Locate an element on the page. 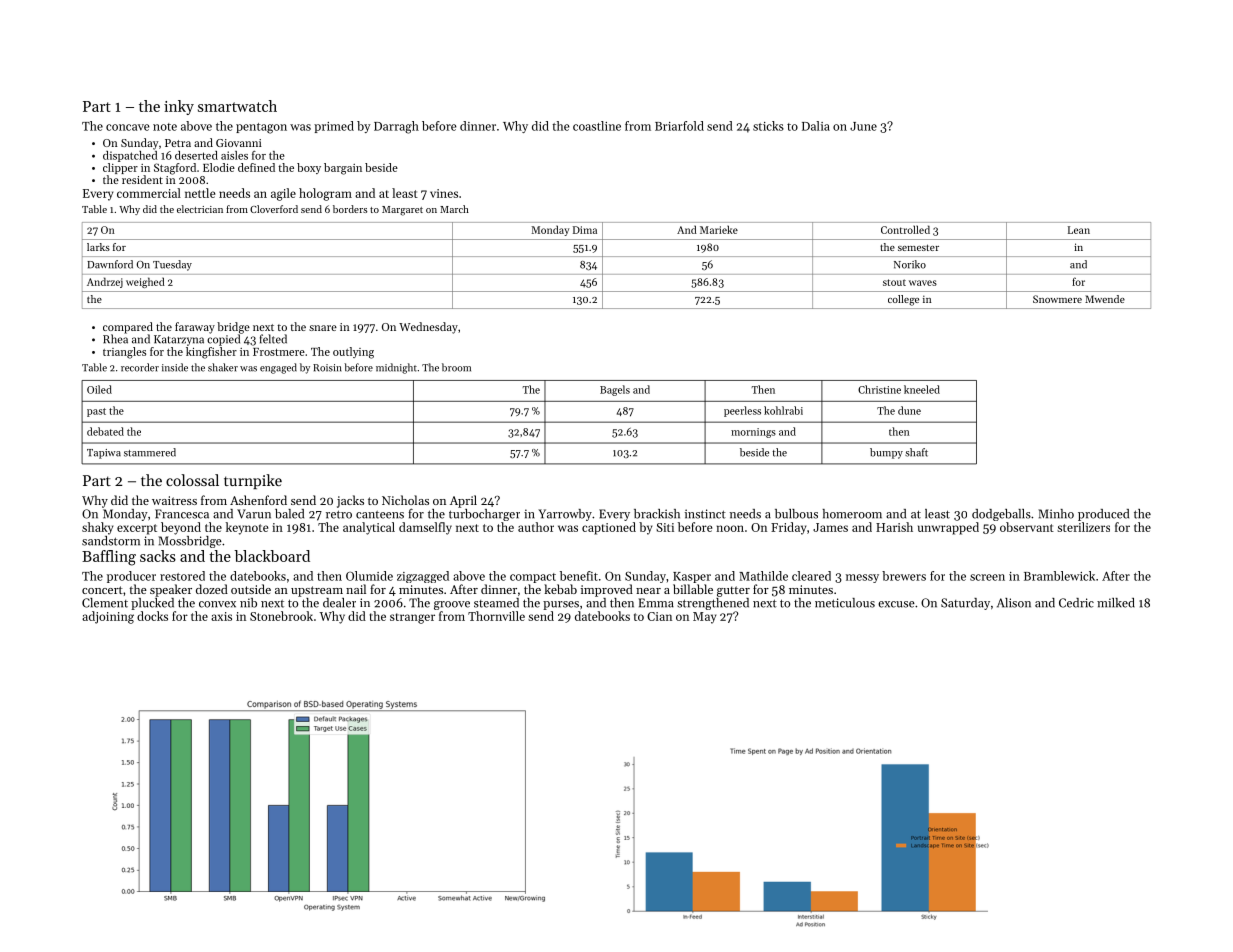 This image has width=1233, height=952. aisles is located at coordinates (234, 155).
